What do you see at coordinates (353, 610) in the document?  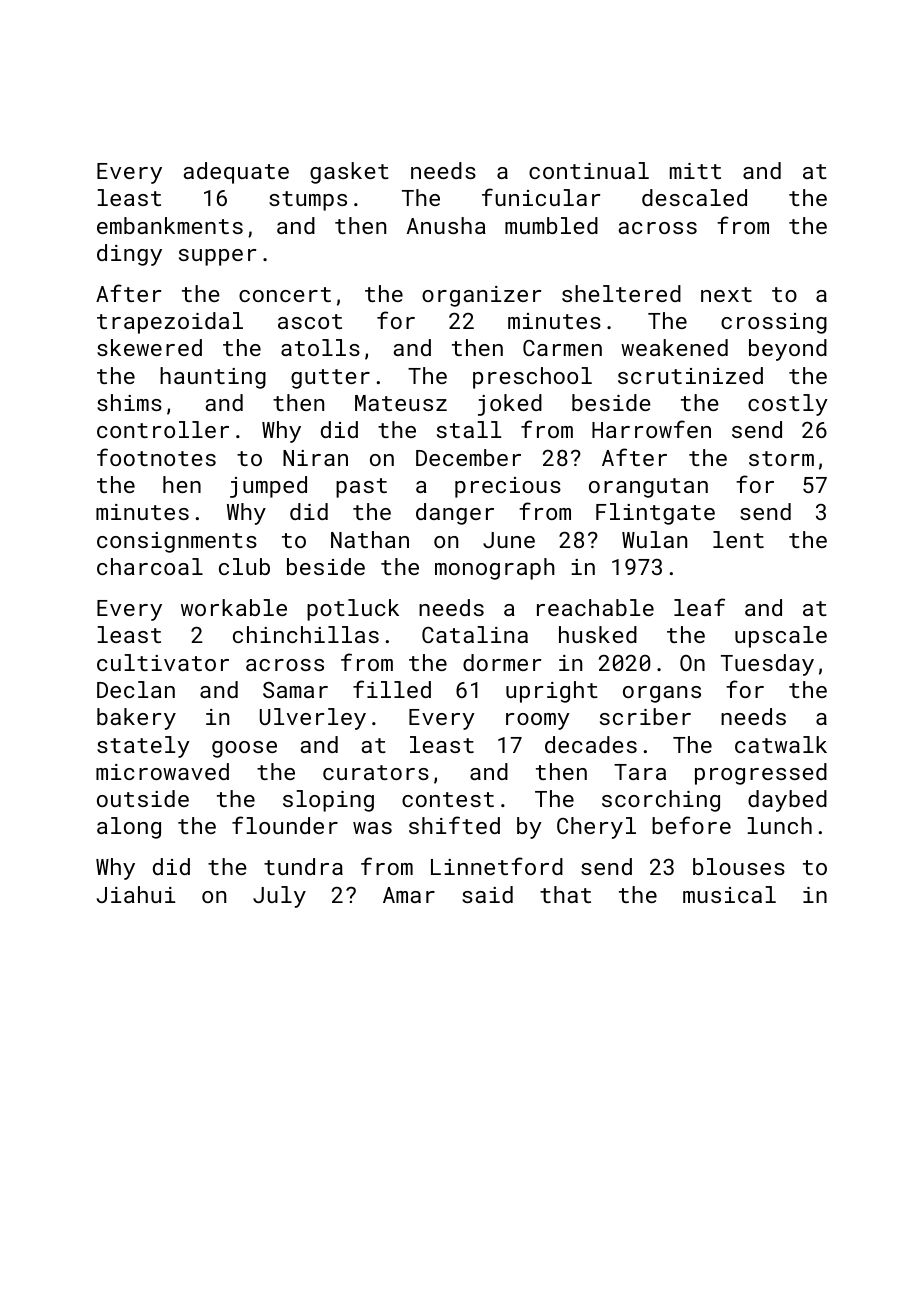 I see `potluck` at bounding box center [353, 610].
